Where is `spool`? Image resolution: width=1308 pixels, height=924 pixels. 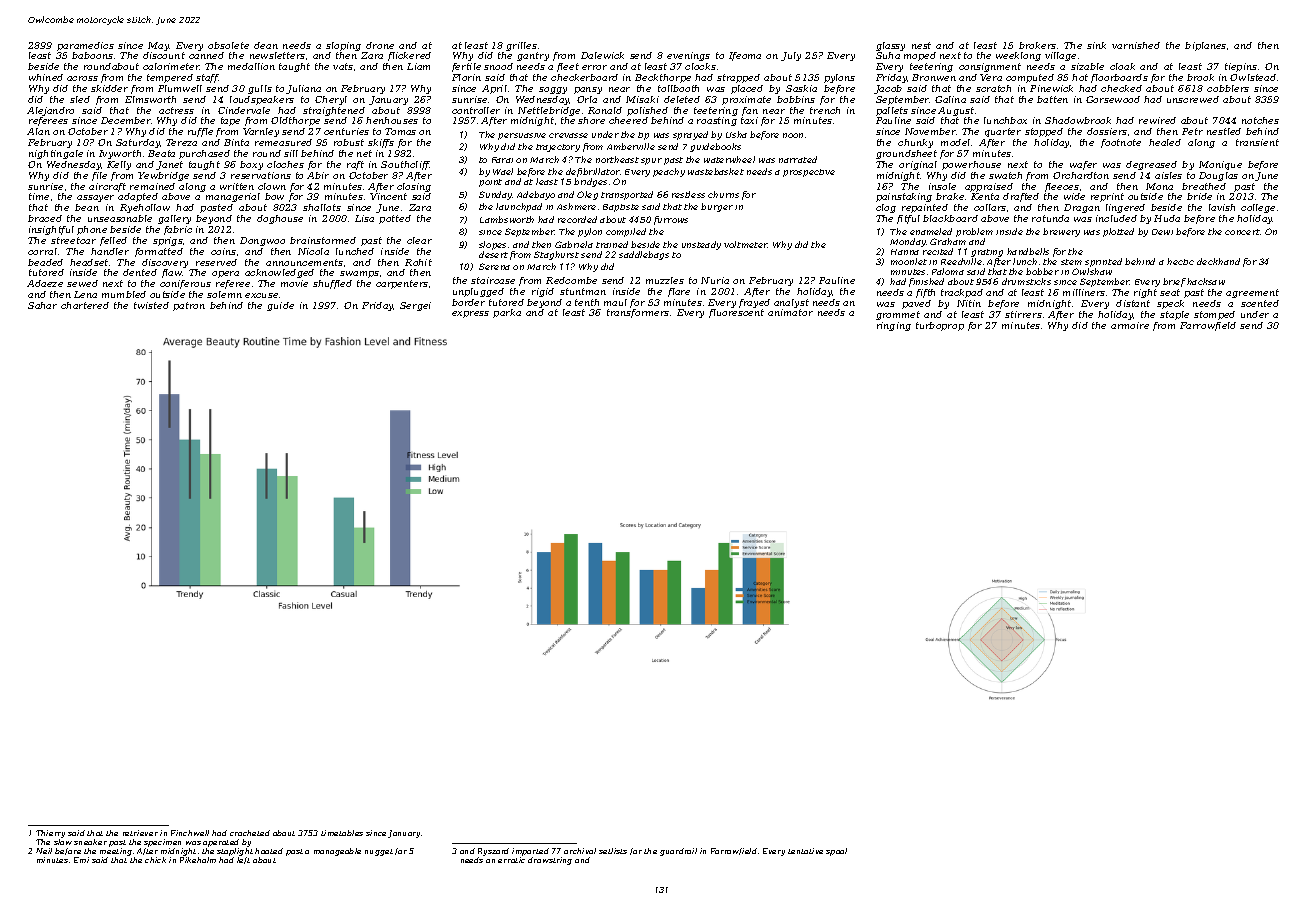
spool is located at coordinates (836, 852).
